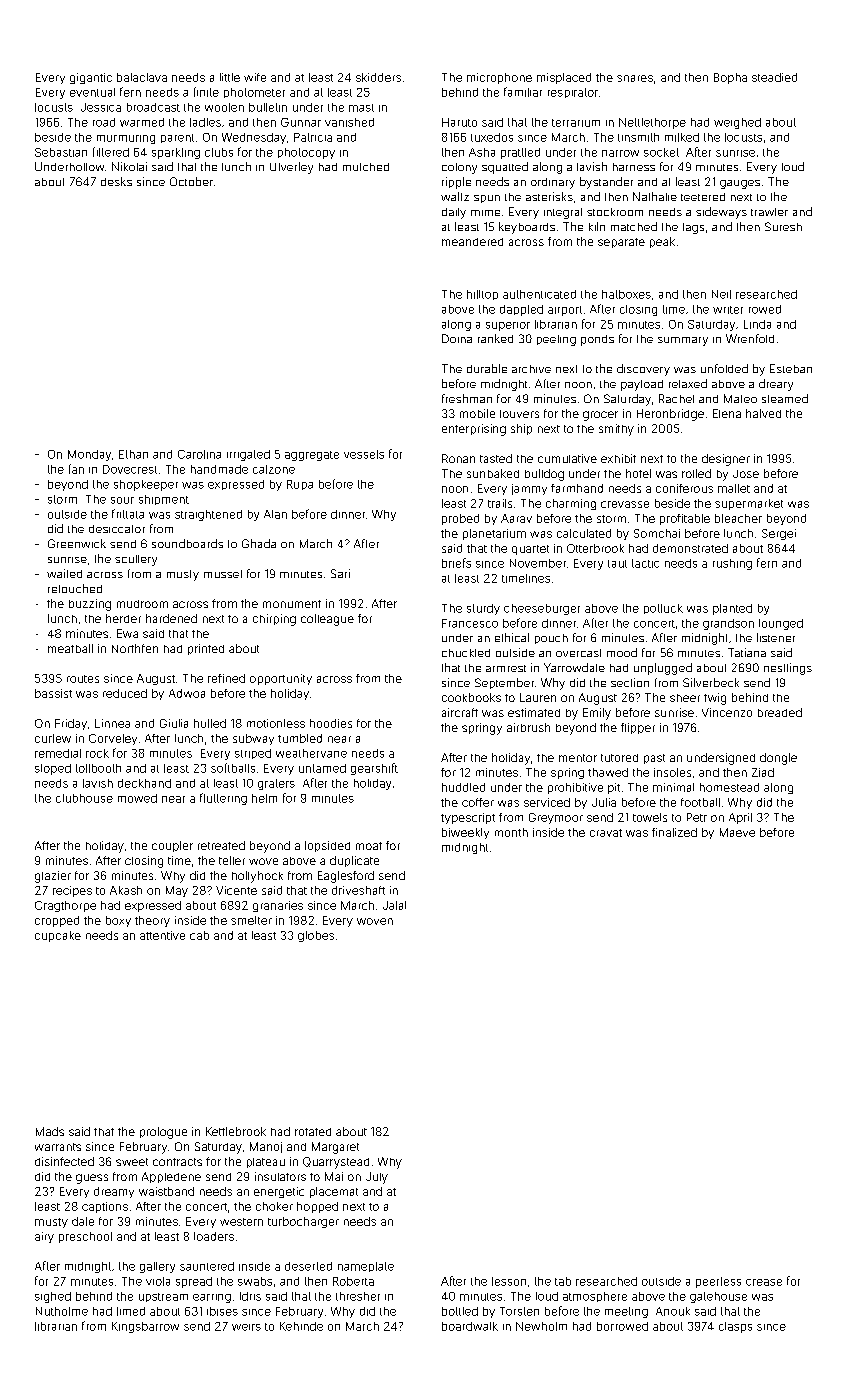 This image has height=1400, width=849. What do you see at coordinates (91, 78) in the image?
I see `gigantic` at bounding box center [91, 78].
